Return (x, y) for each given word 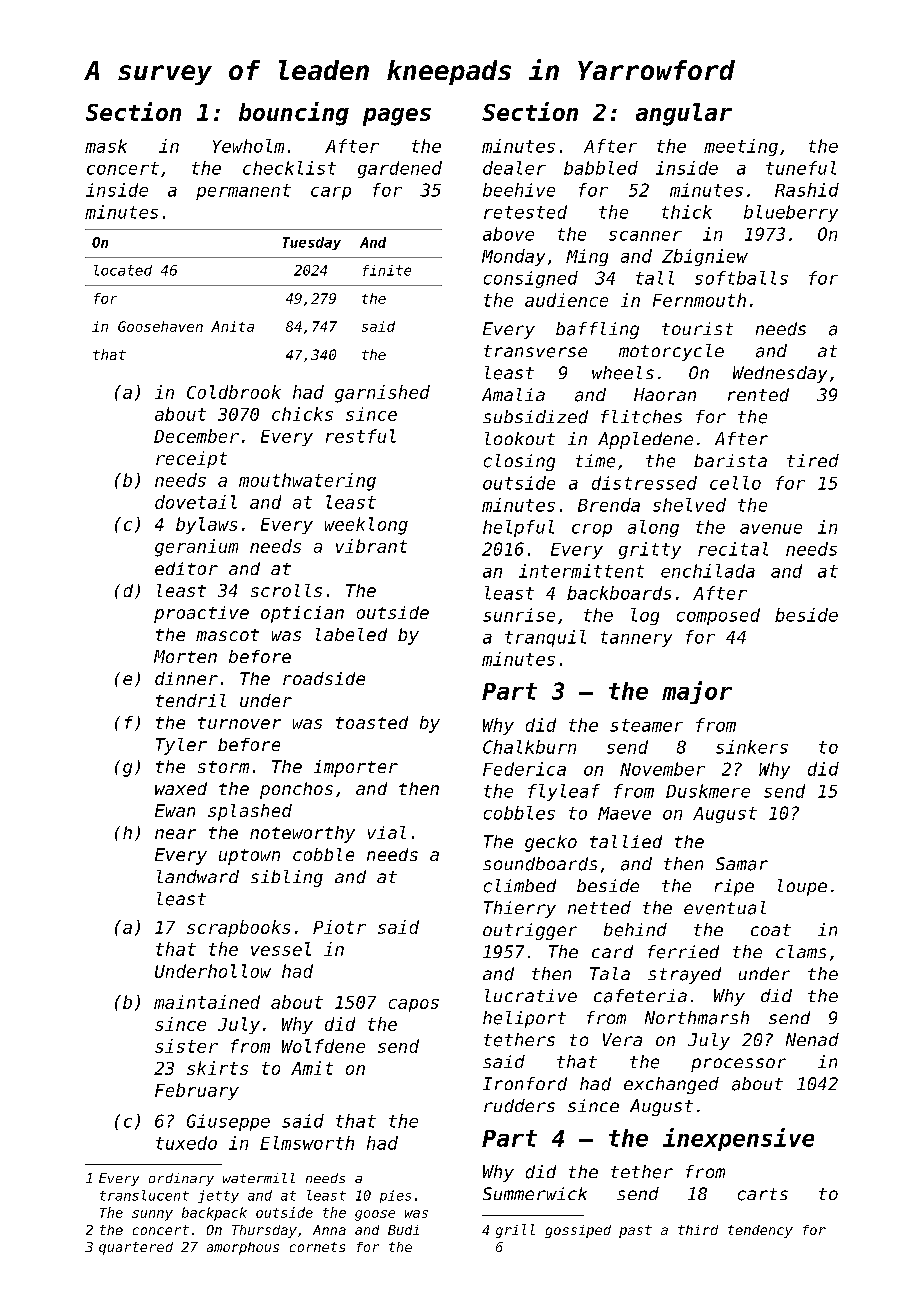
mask (106, 146)
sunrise (519, 615)
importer (356, 768)
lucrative (531, 995)
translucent (144, 1195)
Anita (232, 326)
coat (771, 930)
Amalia (513, 394)
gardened (400, 169)
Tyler (181, 746)
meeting (741, 147)
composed (718, 616)
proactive (201, 614)
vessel (281, 949)
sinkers (752, 747)
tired (813, 460)
